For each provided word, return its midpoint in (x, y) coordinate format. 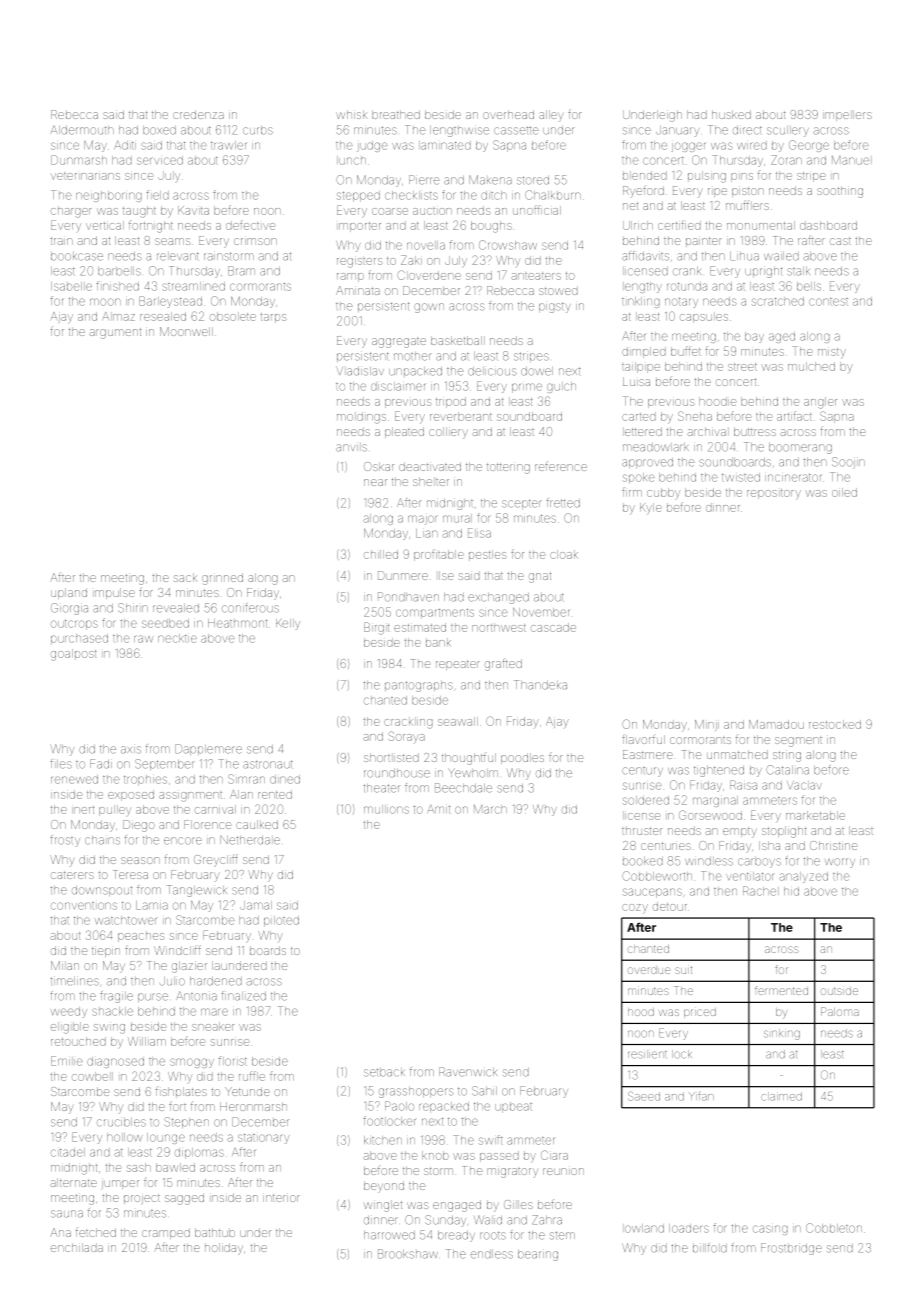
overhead (508, 114)
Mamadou (776, 724)
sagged (184, 1199)
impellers (847, 115)
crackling (408, 724)
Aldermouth (82, 130)
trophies (145, 781)
